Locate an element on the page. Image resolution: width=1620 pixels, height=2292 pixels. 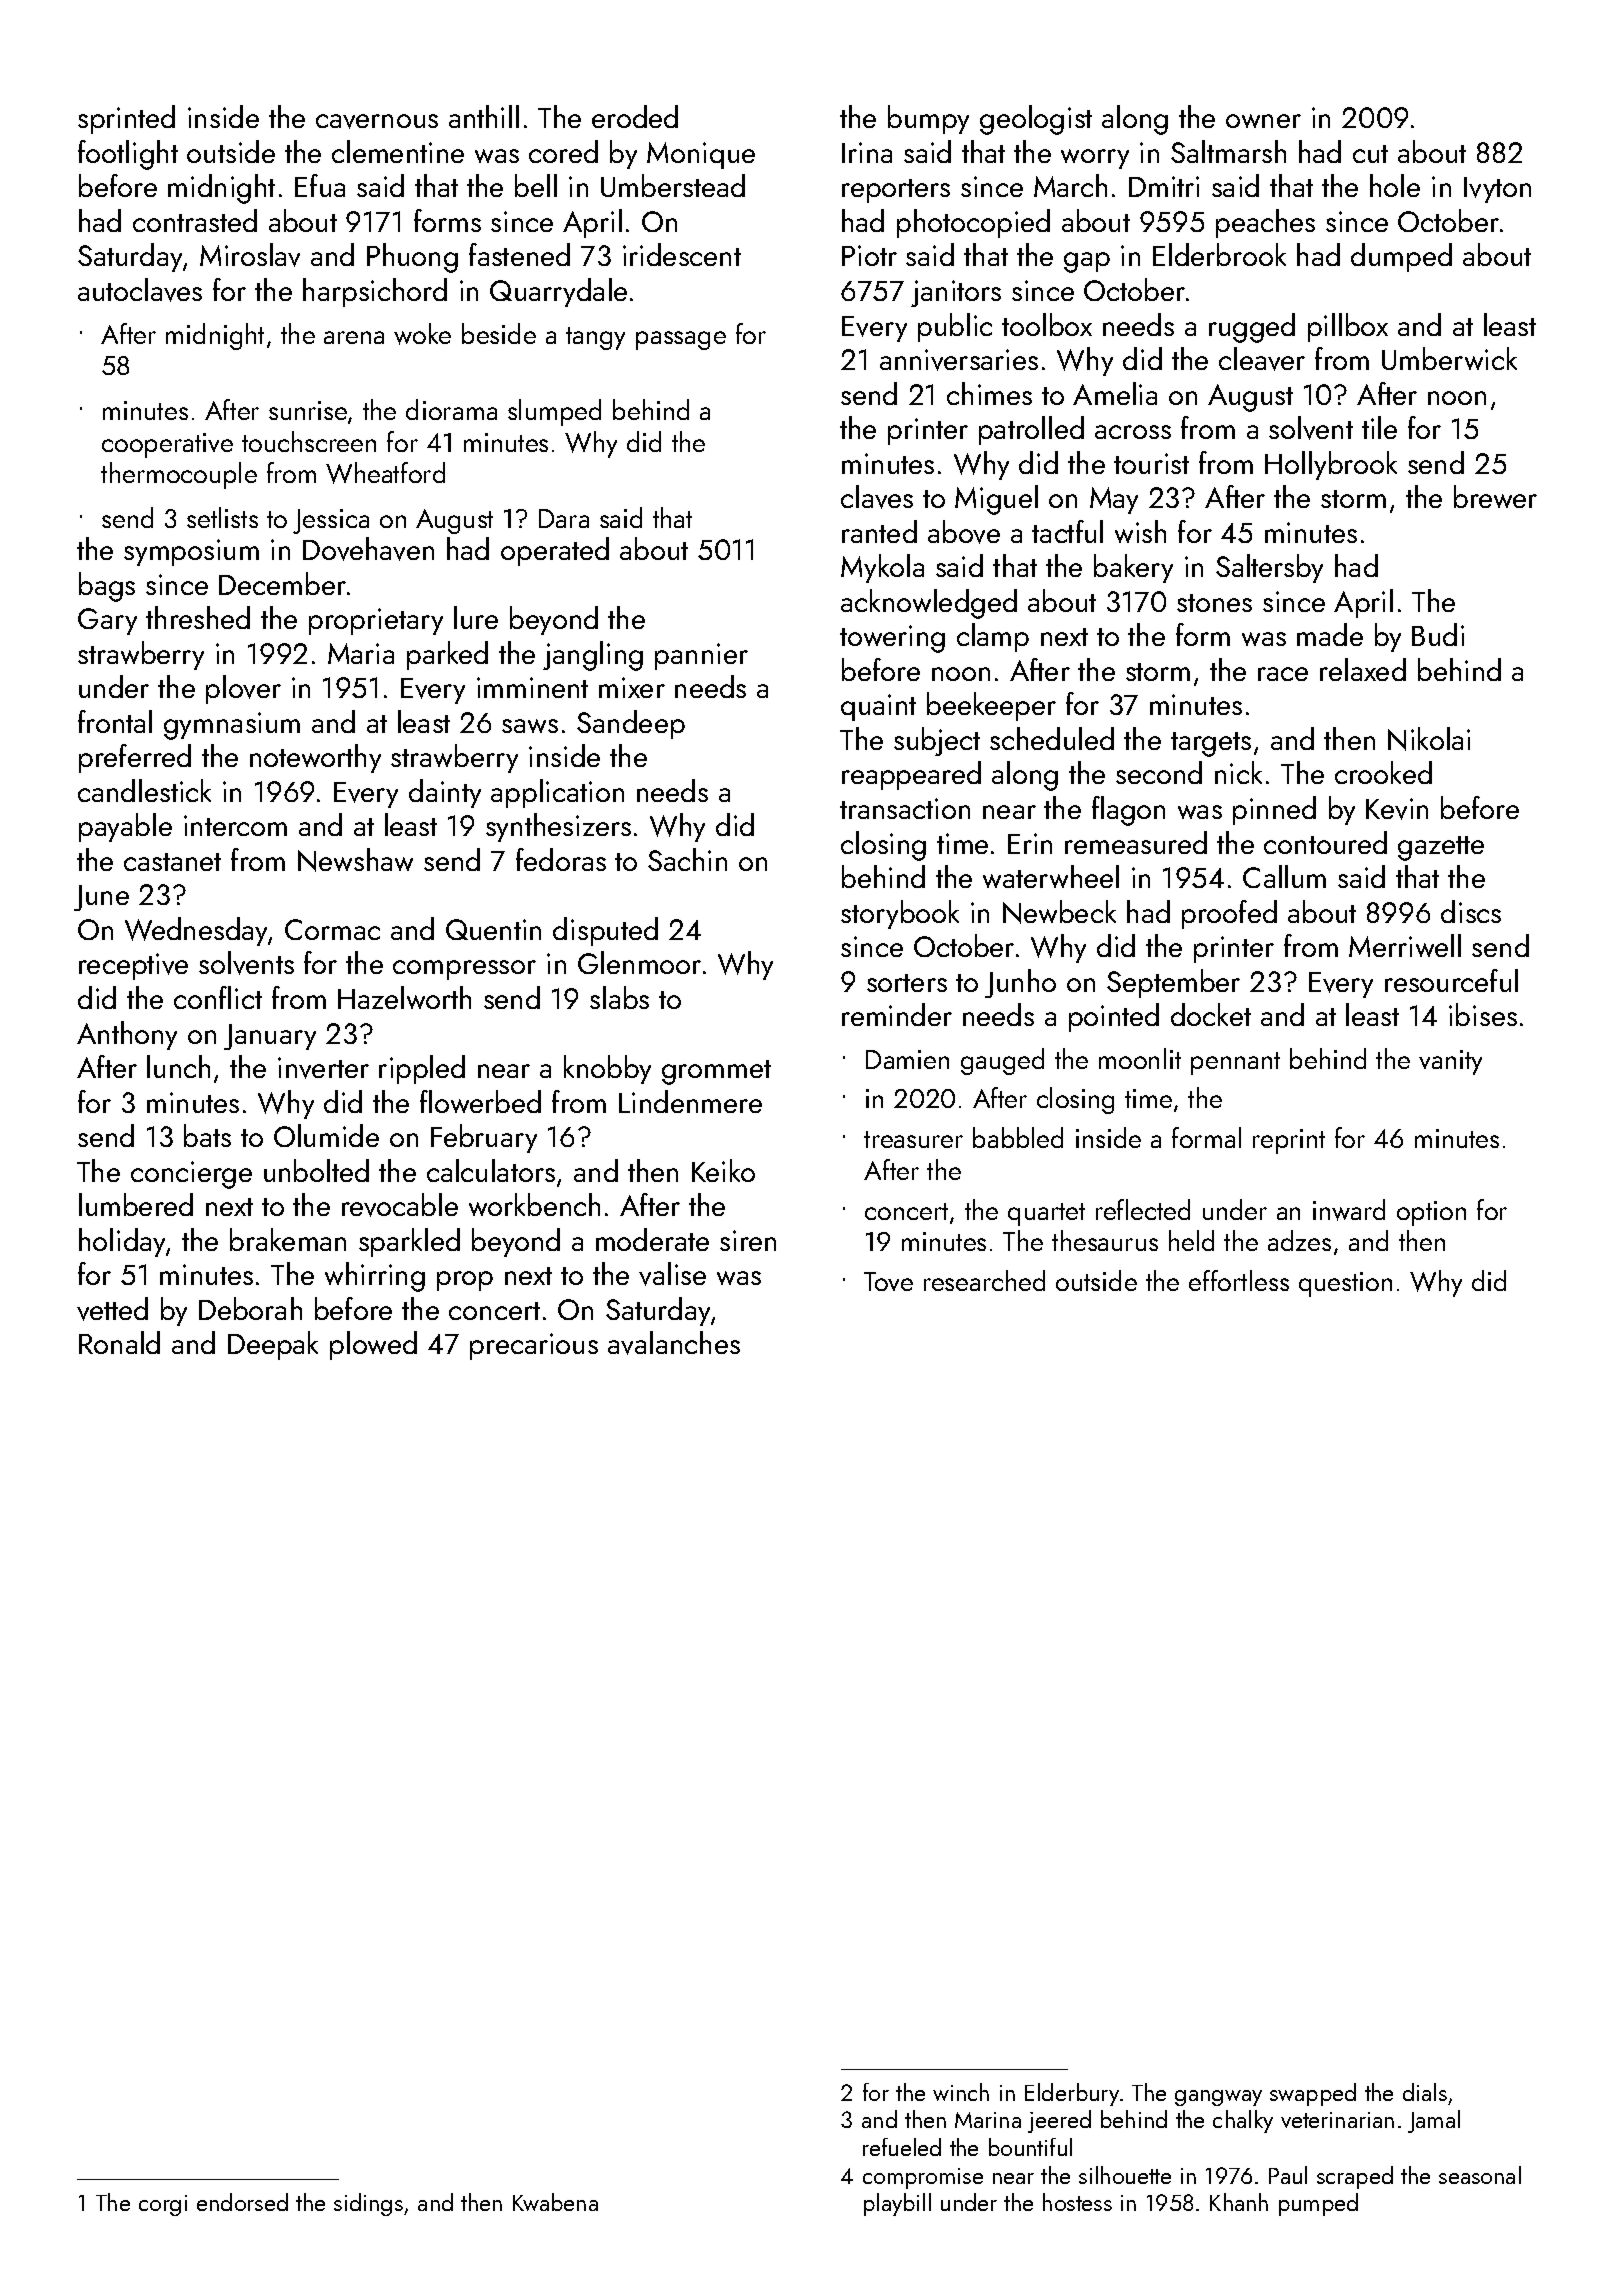
precarious is located at coordinates (534, 1346).
